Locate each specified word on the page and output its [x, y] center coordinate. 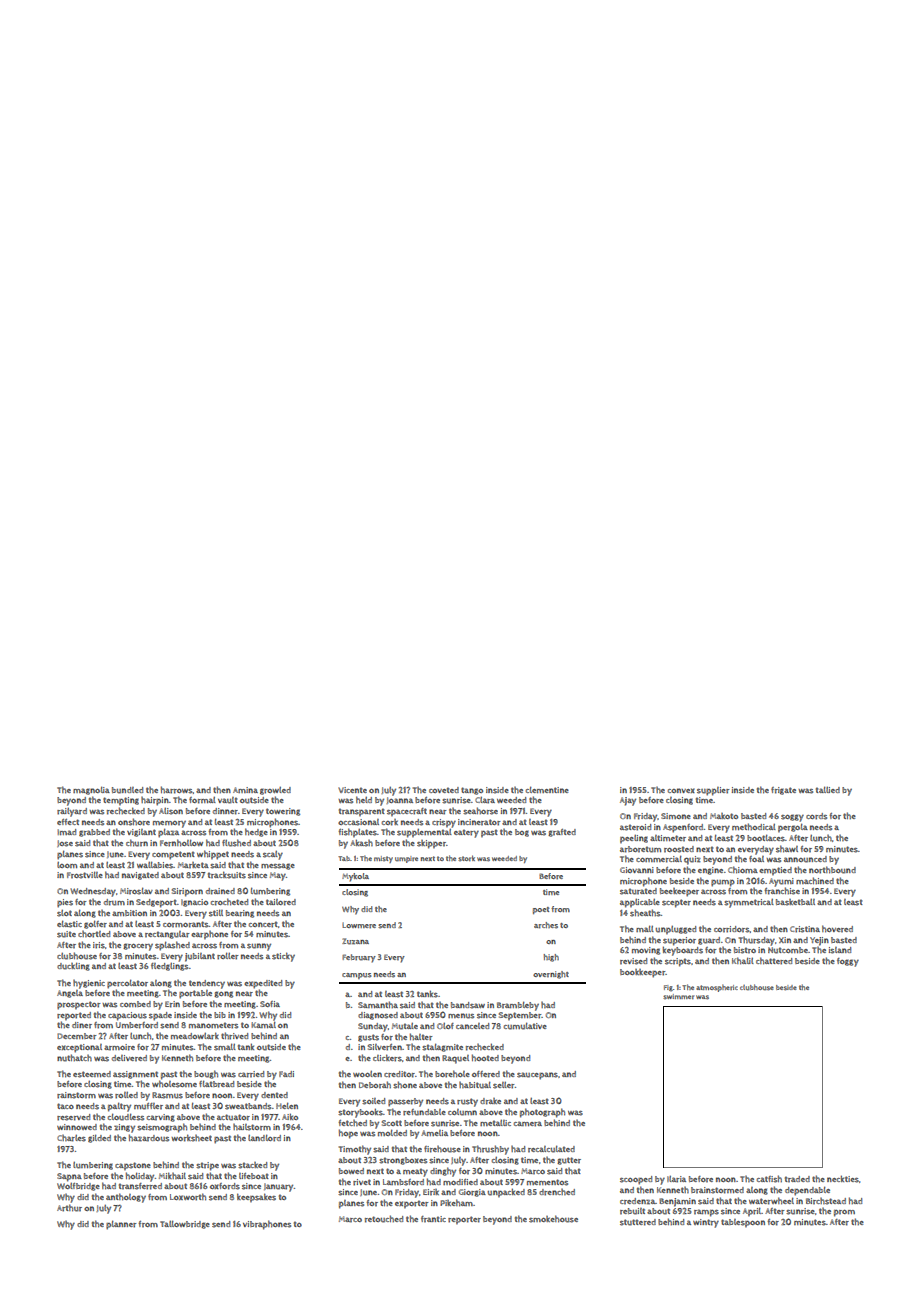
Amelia [434, 1133]
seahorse [480, 811]
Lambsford [403, 1182]
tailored [281, 902]
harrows [177, 790]
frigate [783, 791]
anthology [126, 1198]
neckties [843, 1179]
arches [546, 925]
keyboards [683, 951]
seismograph [162, 1128]
